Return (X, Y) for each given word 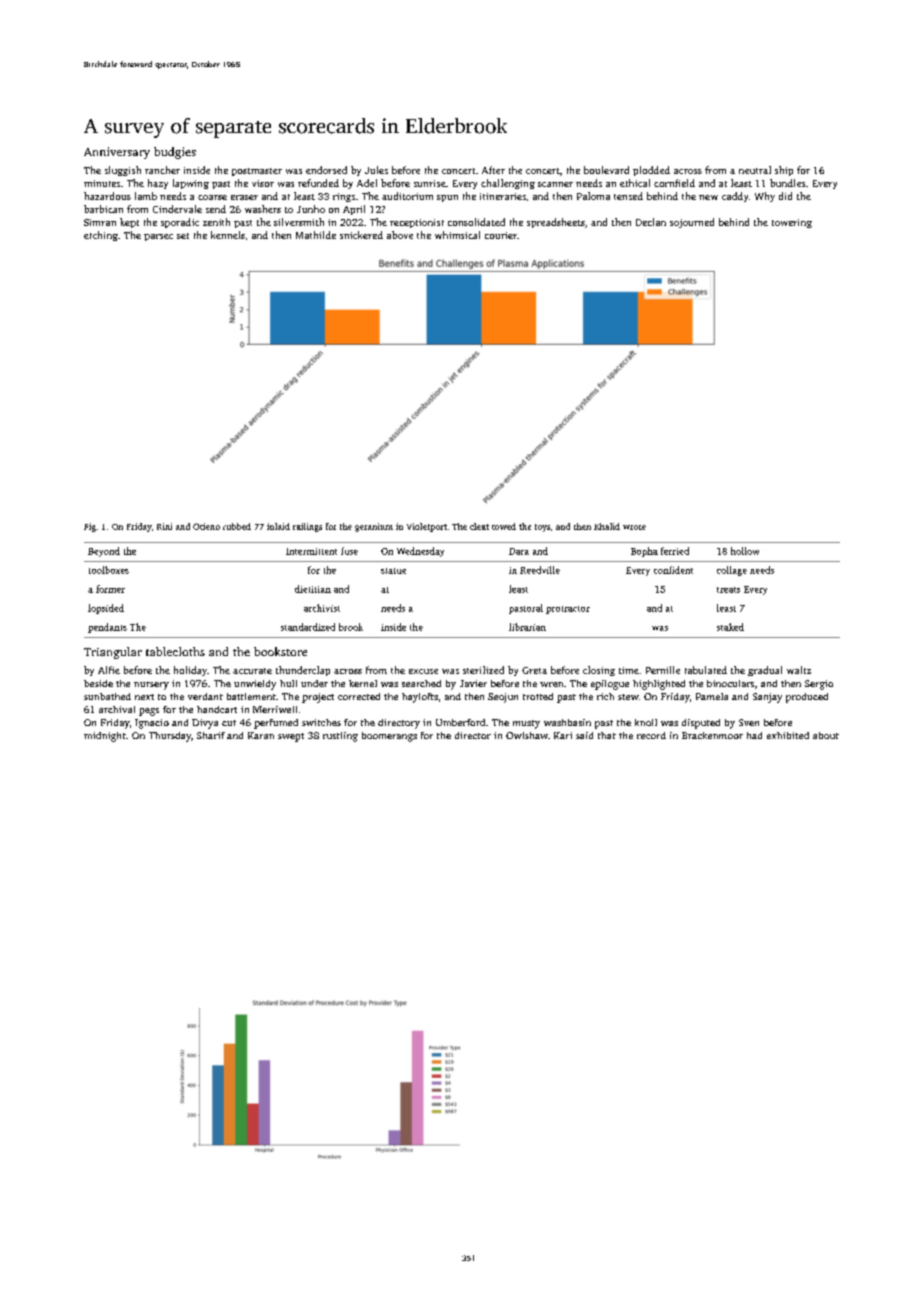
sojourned (692, 223)
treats (728, 590)
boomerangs (389, 737)
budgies (175, 153)
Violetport (427, 527)
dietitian (313, 589)
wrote (634, 527)
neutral (755, 170)
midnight (105, 737)
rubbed (237, 526)
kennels (228, 235)
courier (501, 235)
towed (504, 526)
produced (807, 698)
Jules (376, 170)
